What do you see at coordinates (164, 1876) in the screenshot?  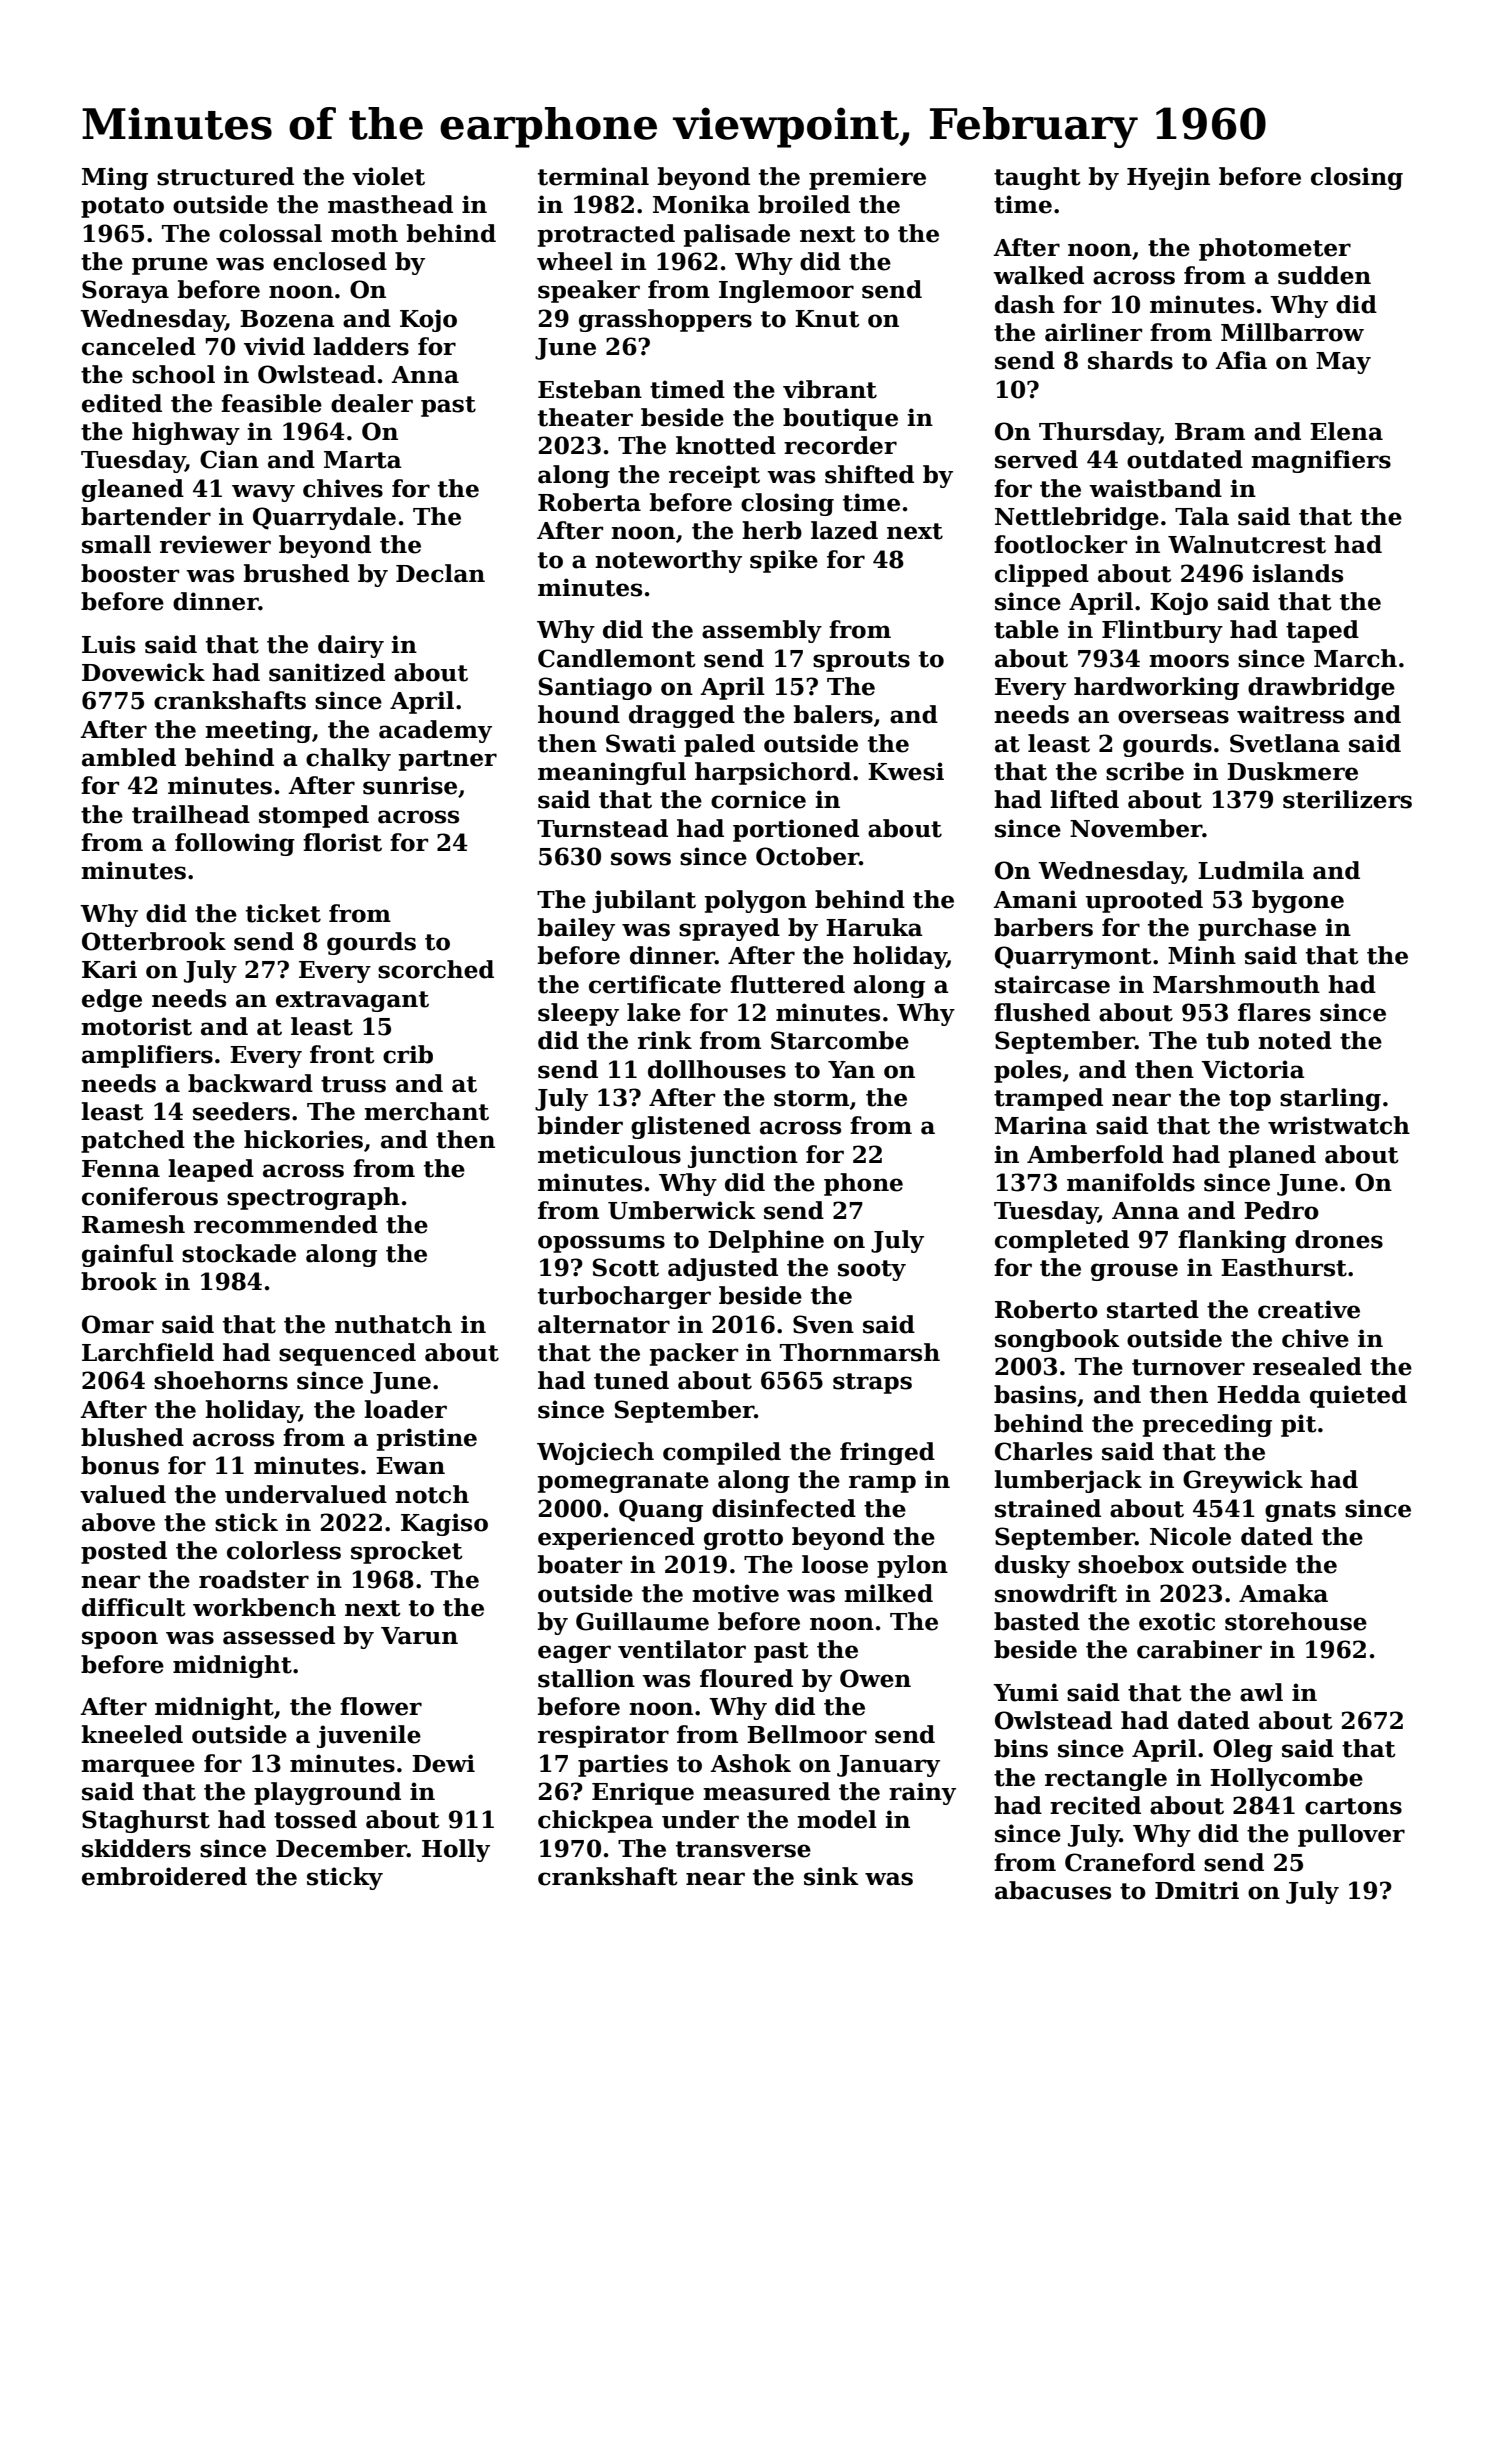 I see `embroidered` at bounding box center [164, 1876].
